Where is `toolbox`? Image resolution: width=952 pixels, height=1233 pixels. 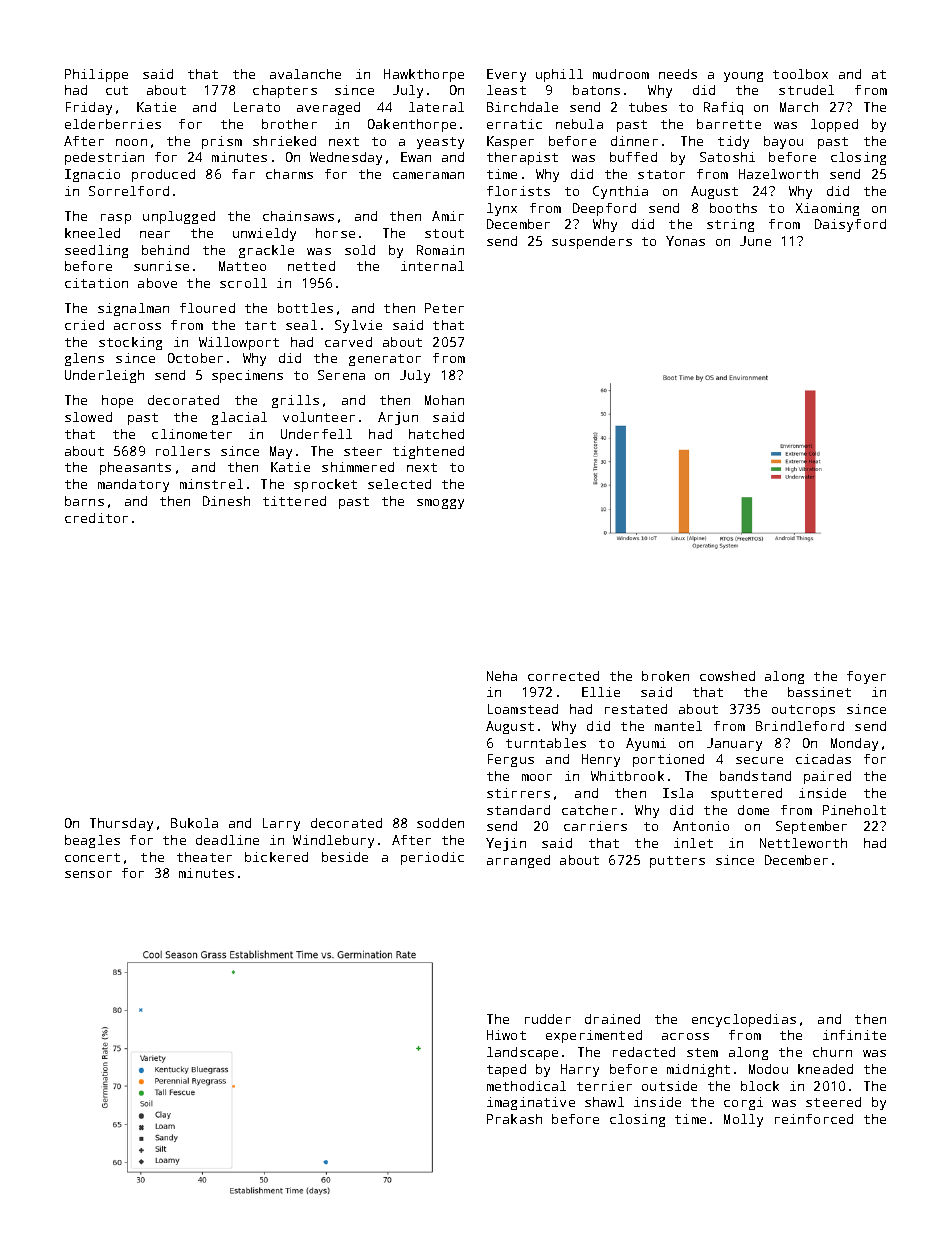 toolbox is located at coordinates (800, 74).
